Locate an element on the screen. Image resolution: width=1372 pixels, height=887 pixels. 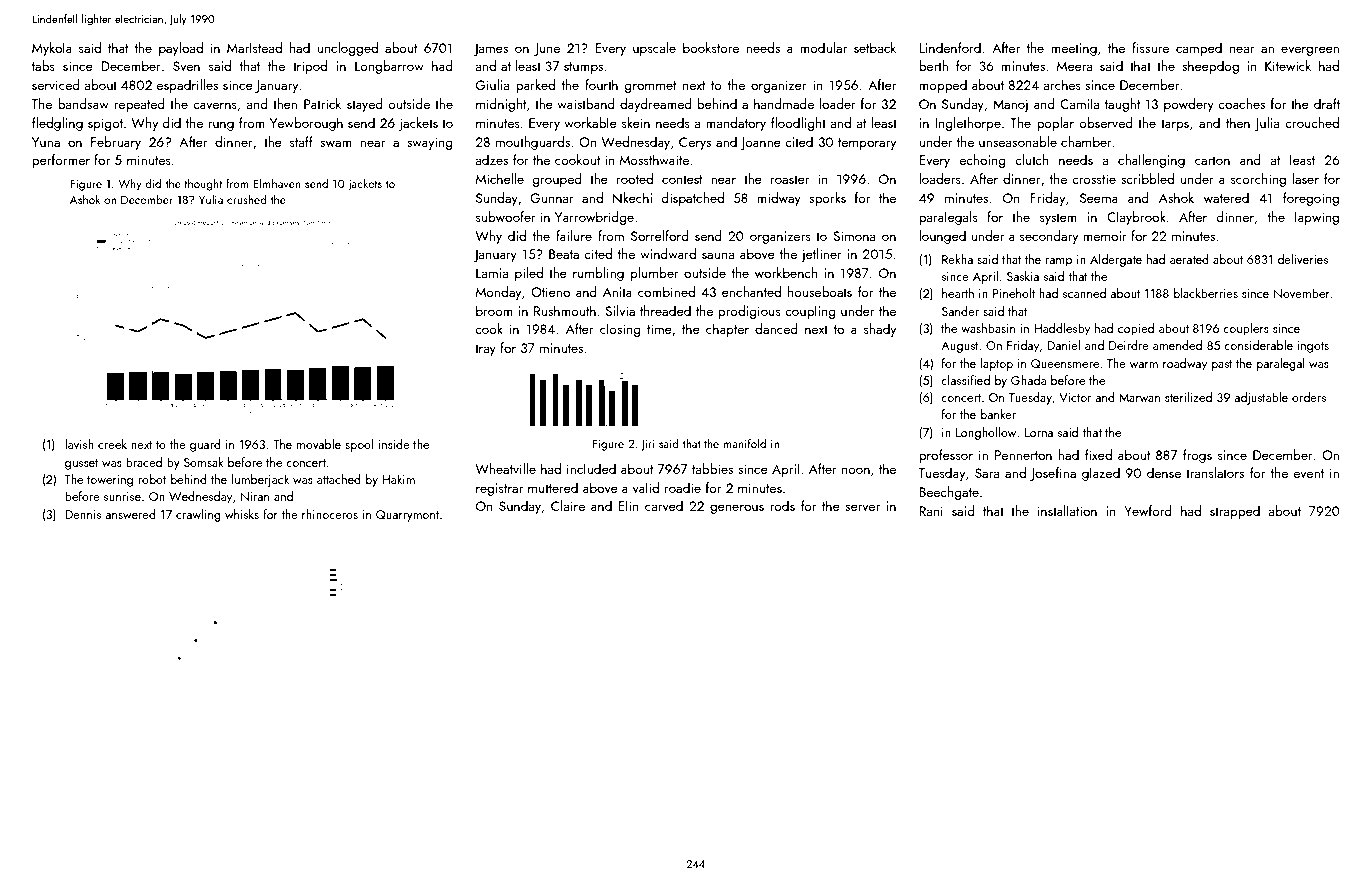
camped is located at coordinates (1199, 49).
